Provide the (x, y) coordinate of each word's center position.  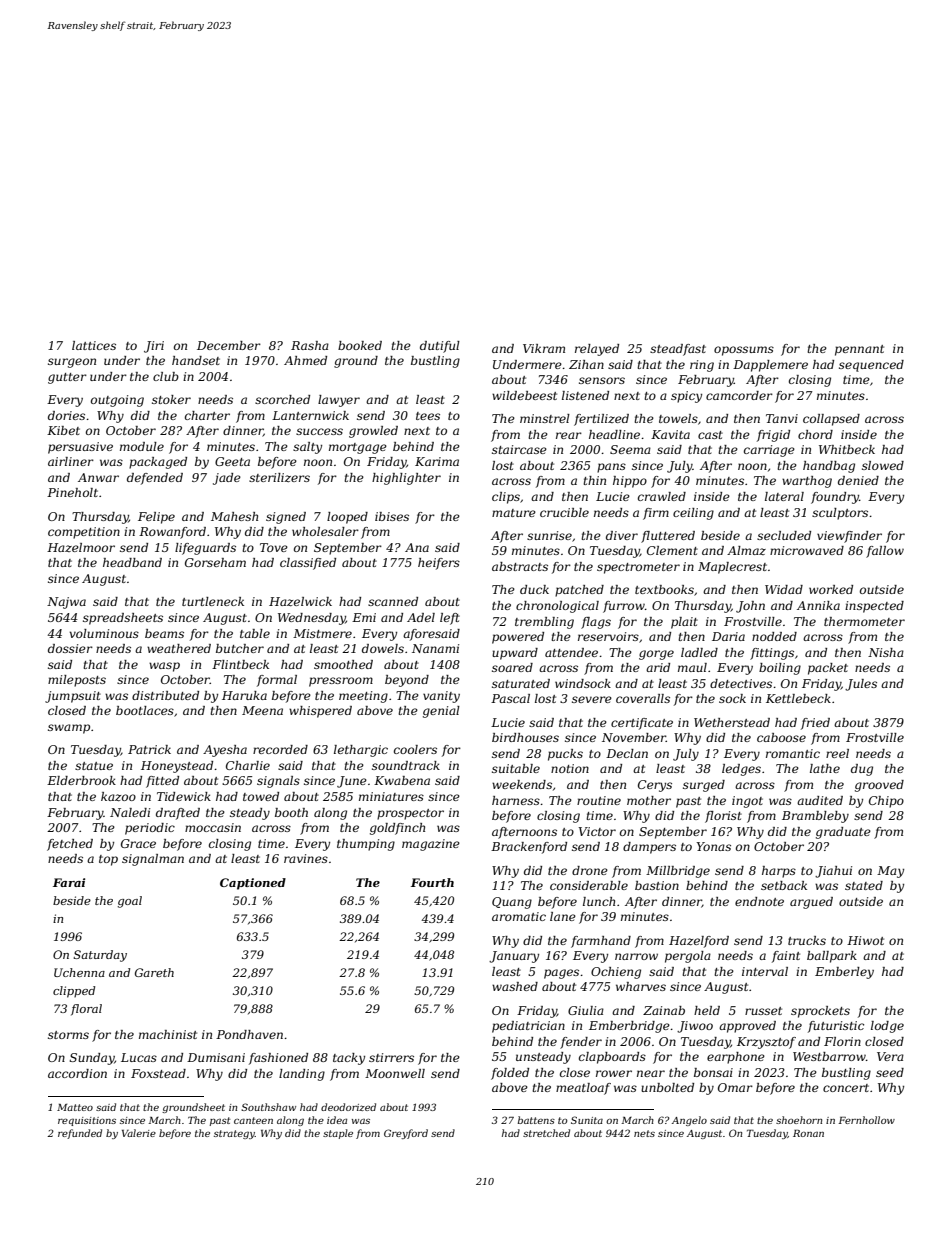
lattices (94, 345)
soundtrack (406, 765)
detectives (741, 683)
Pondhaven (249, 1034)
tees (428, 416)
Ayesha (225, 751)
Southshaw (268, 1107)
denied (858, 480)
